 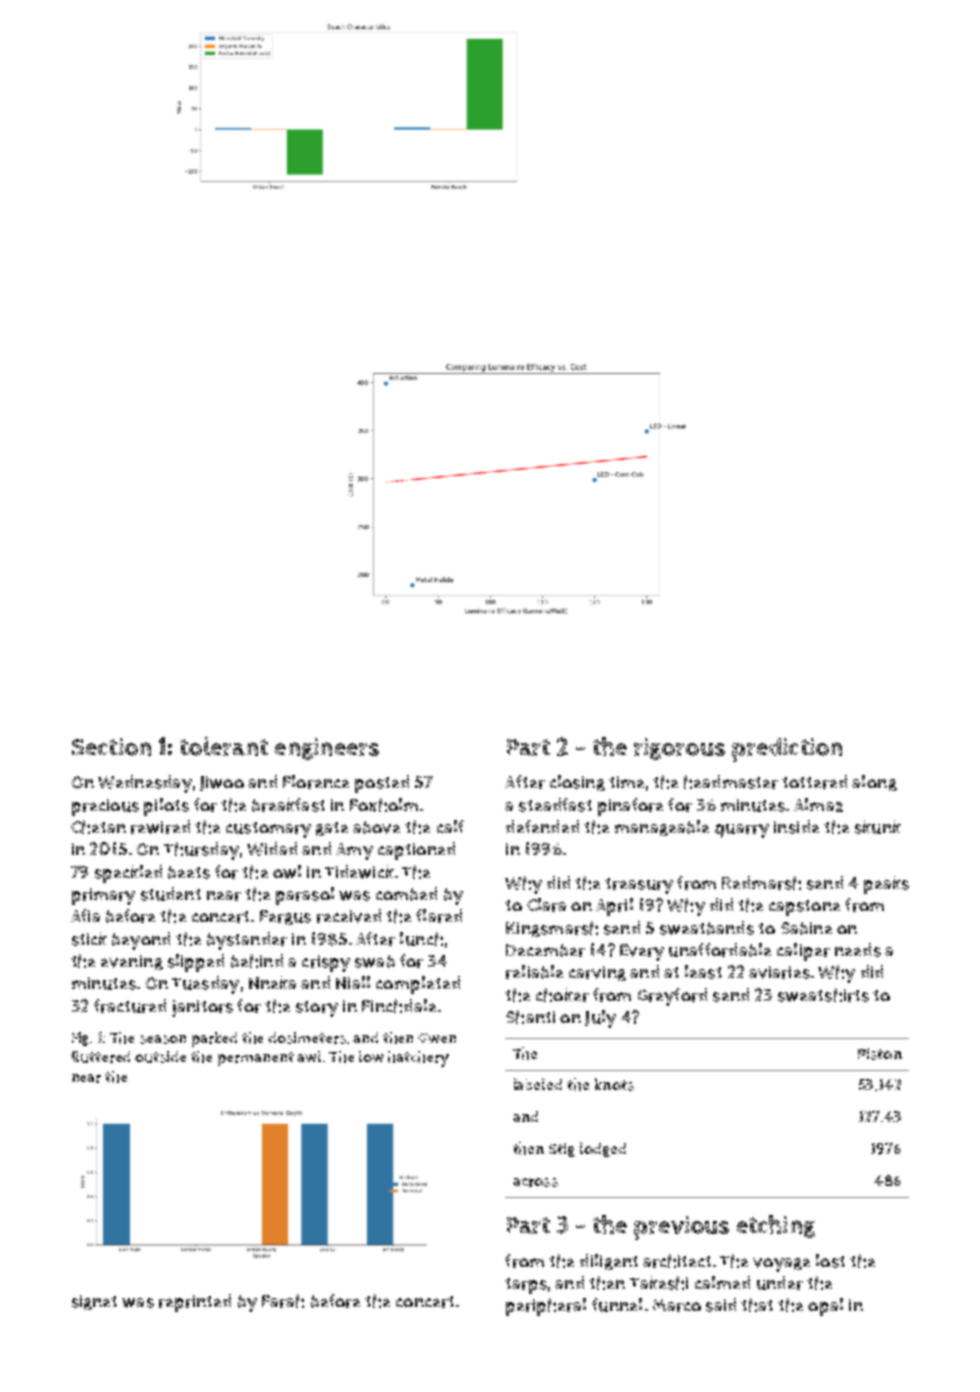 I want to click on lunch, so click(x=421, y=939).
